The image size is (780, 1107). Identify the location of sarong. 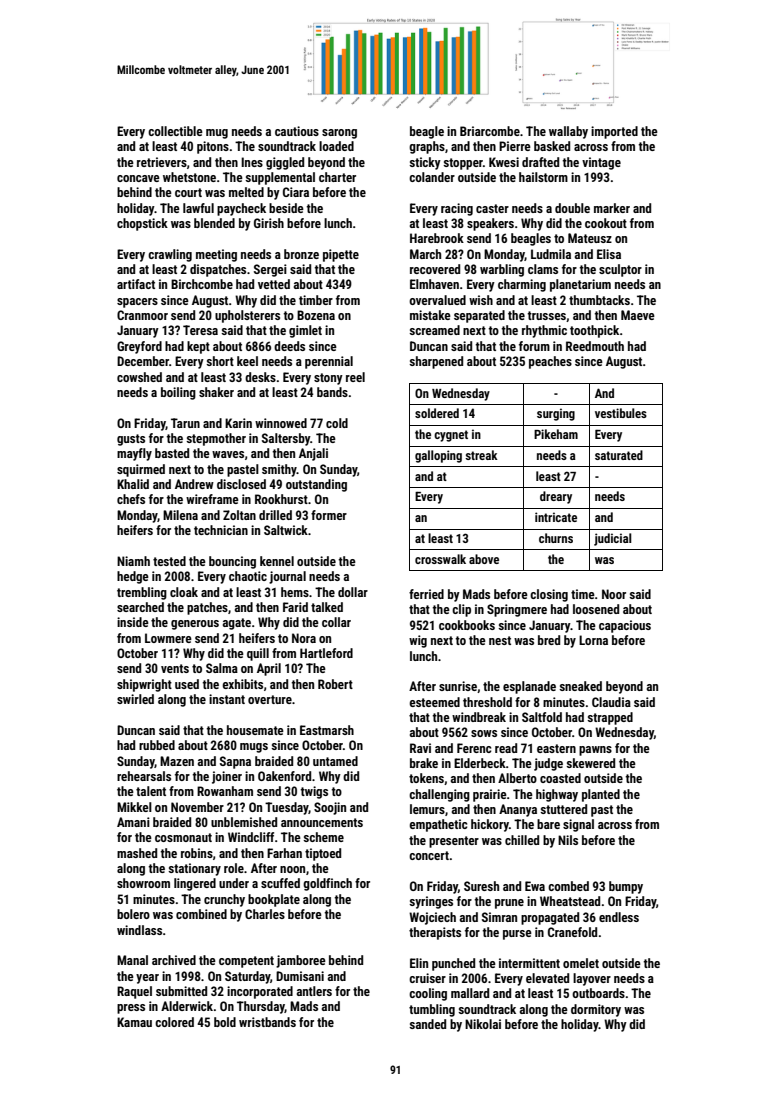
(339, 134).
